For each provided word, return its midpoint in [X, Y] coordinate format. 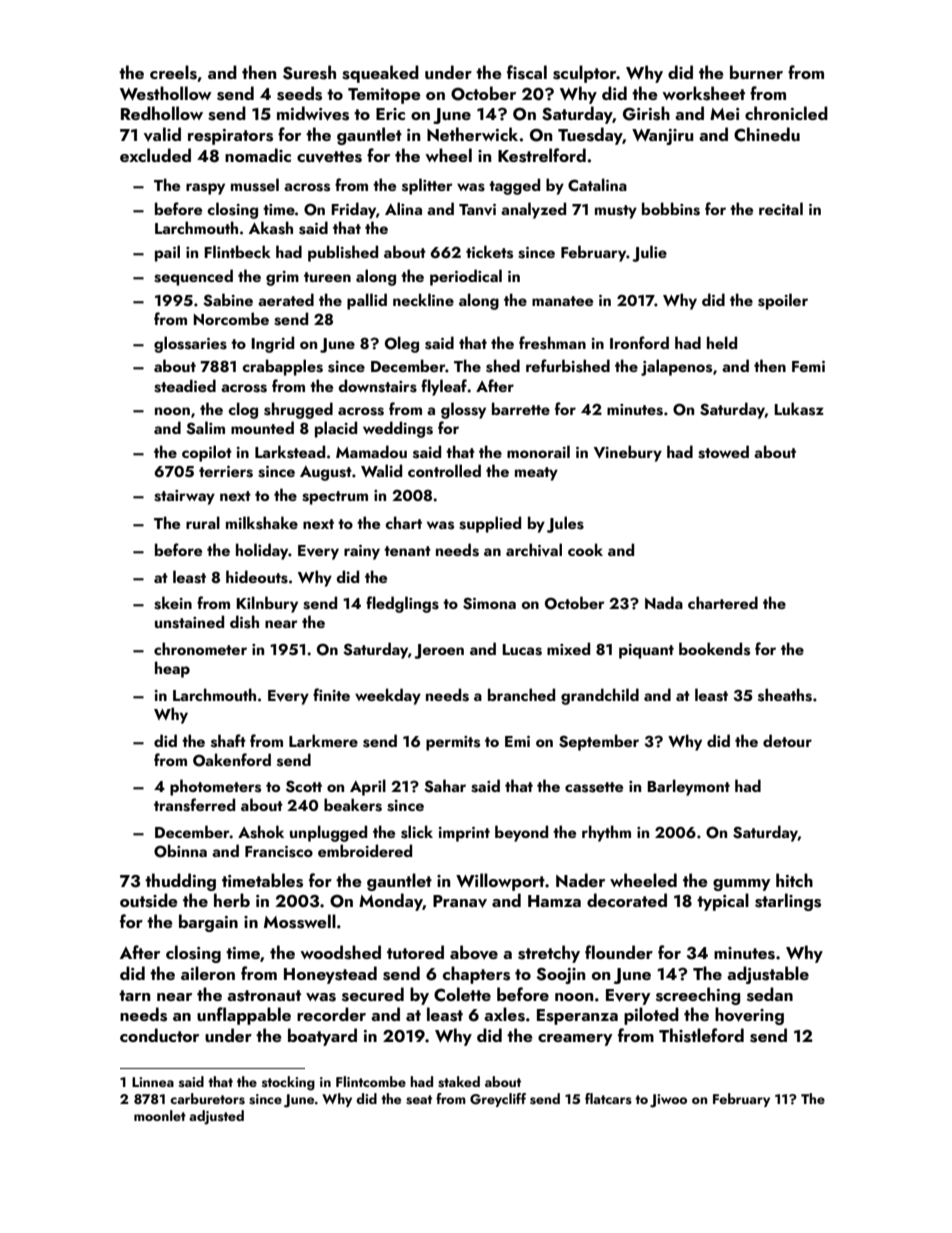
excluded [155, 155]
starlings [788, 902]
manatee [562, 301]
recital [781, 208]
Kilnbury [267, 604]
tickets [489, 252]
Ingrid [272, 344]
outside [149, 900]
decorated [627, 900]
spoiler [783, 301]
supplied [490, 524]
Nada [664, 602]
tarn [134, 995]
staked [459, 1082]
